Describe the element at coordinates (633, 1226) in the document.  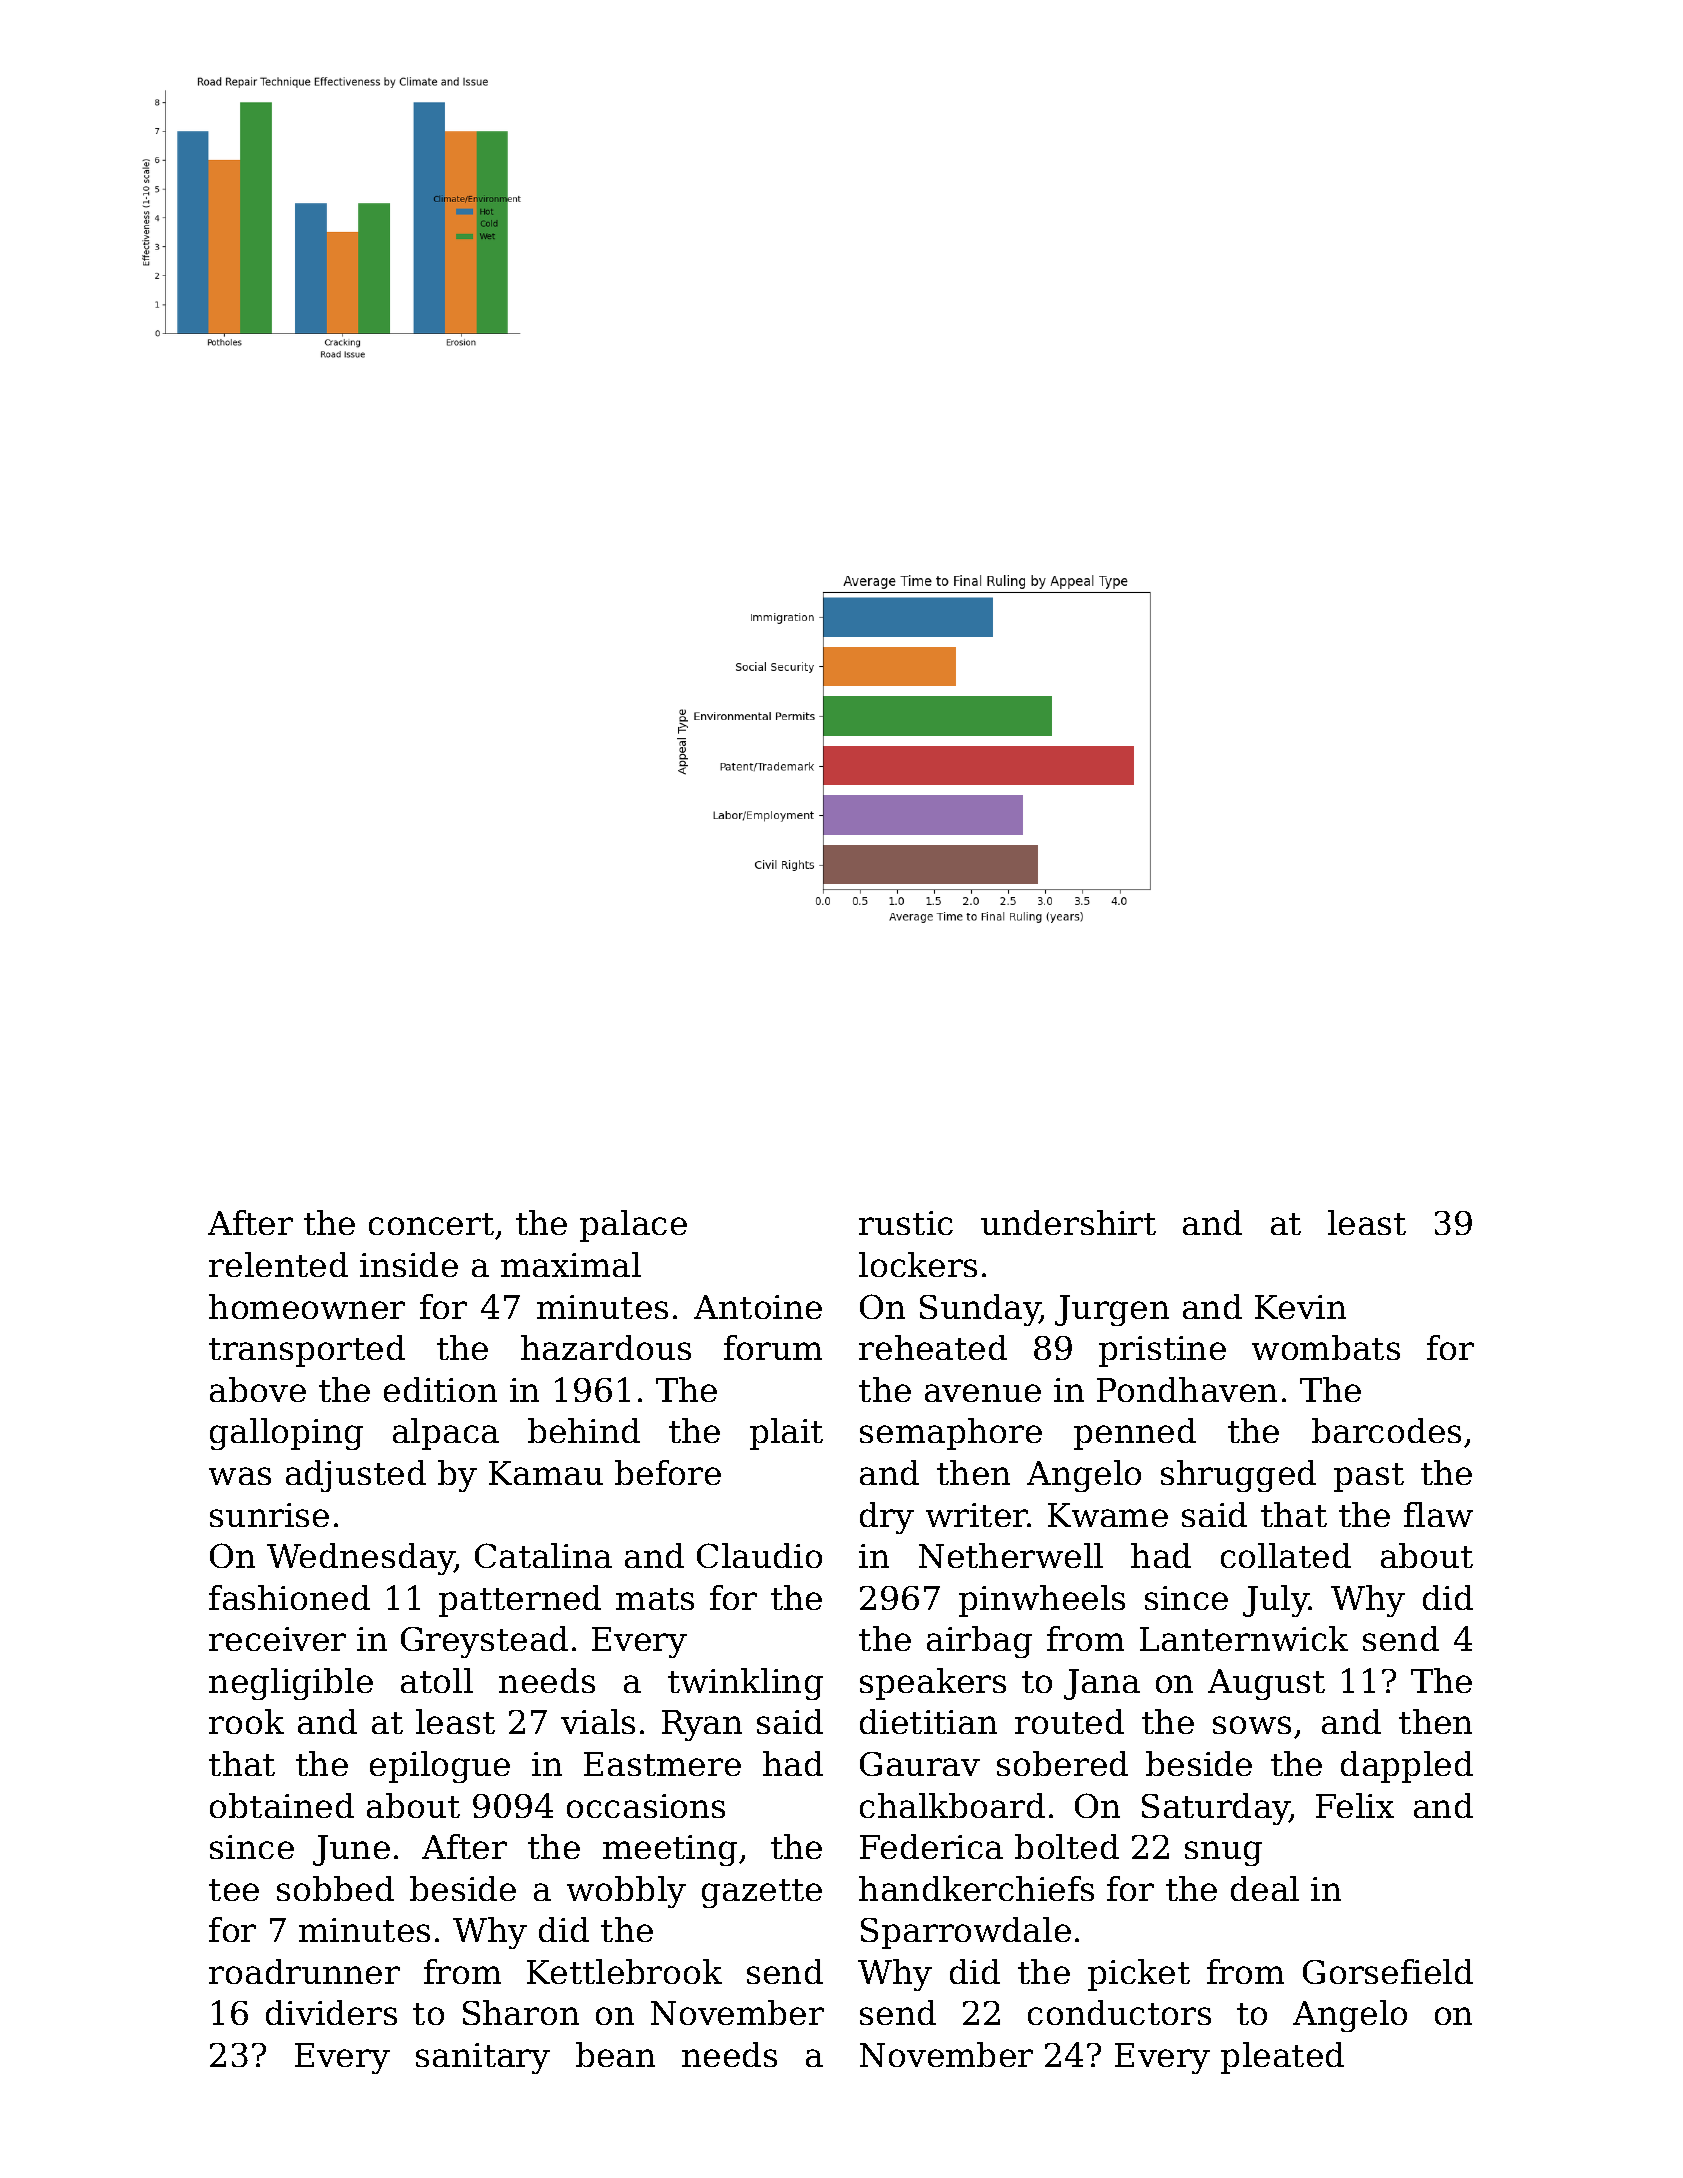
I see `palace` at that location.
